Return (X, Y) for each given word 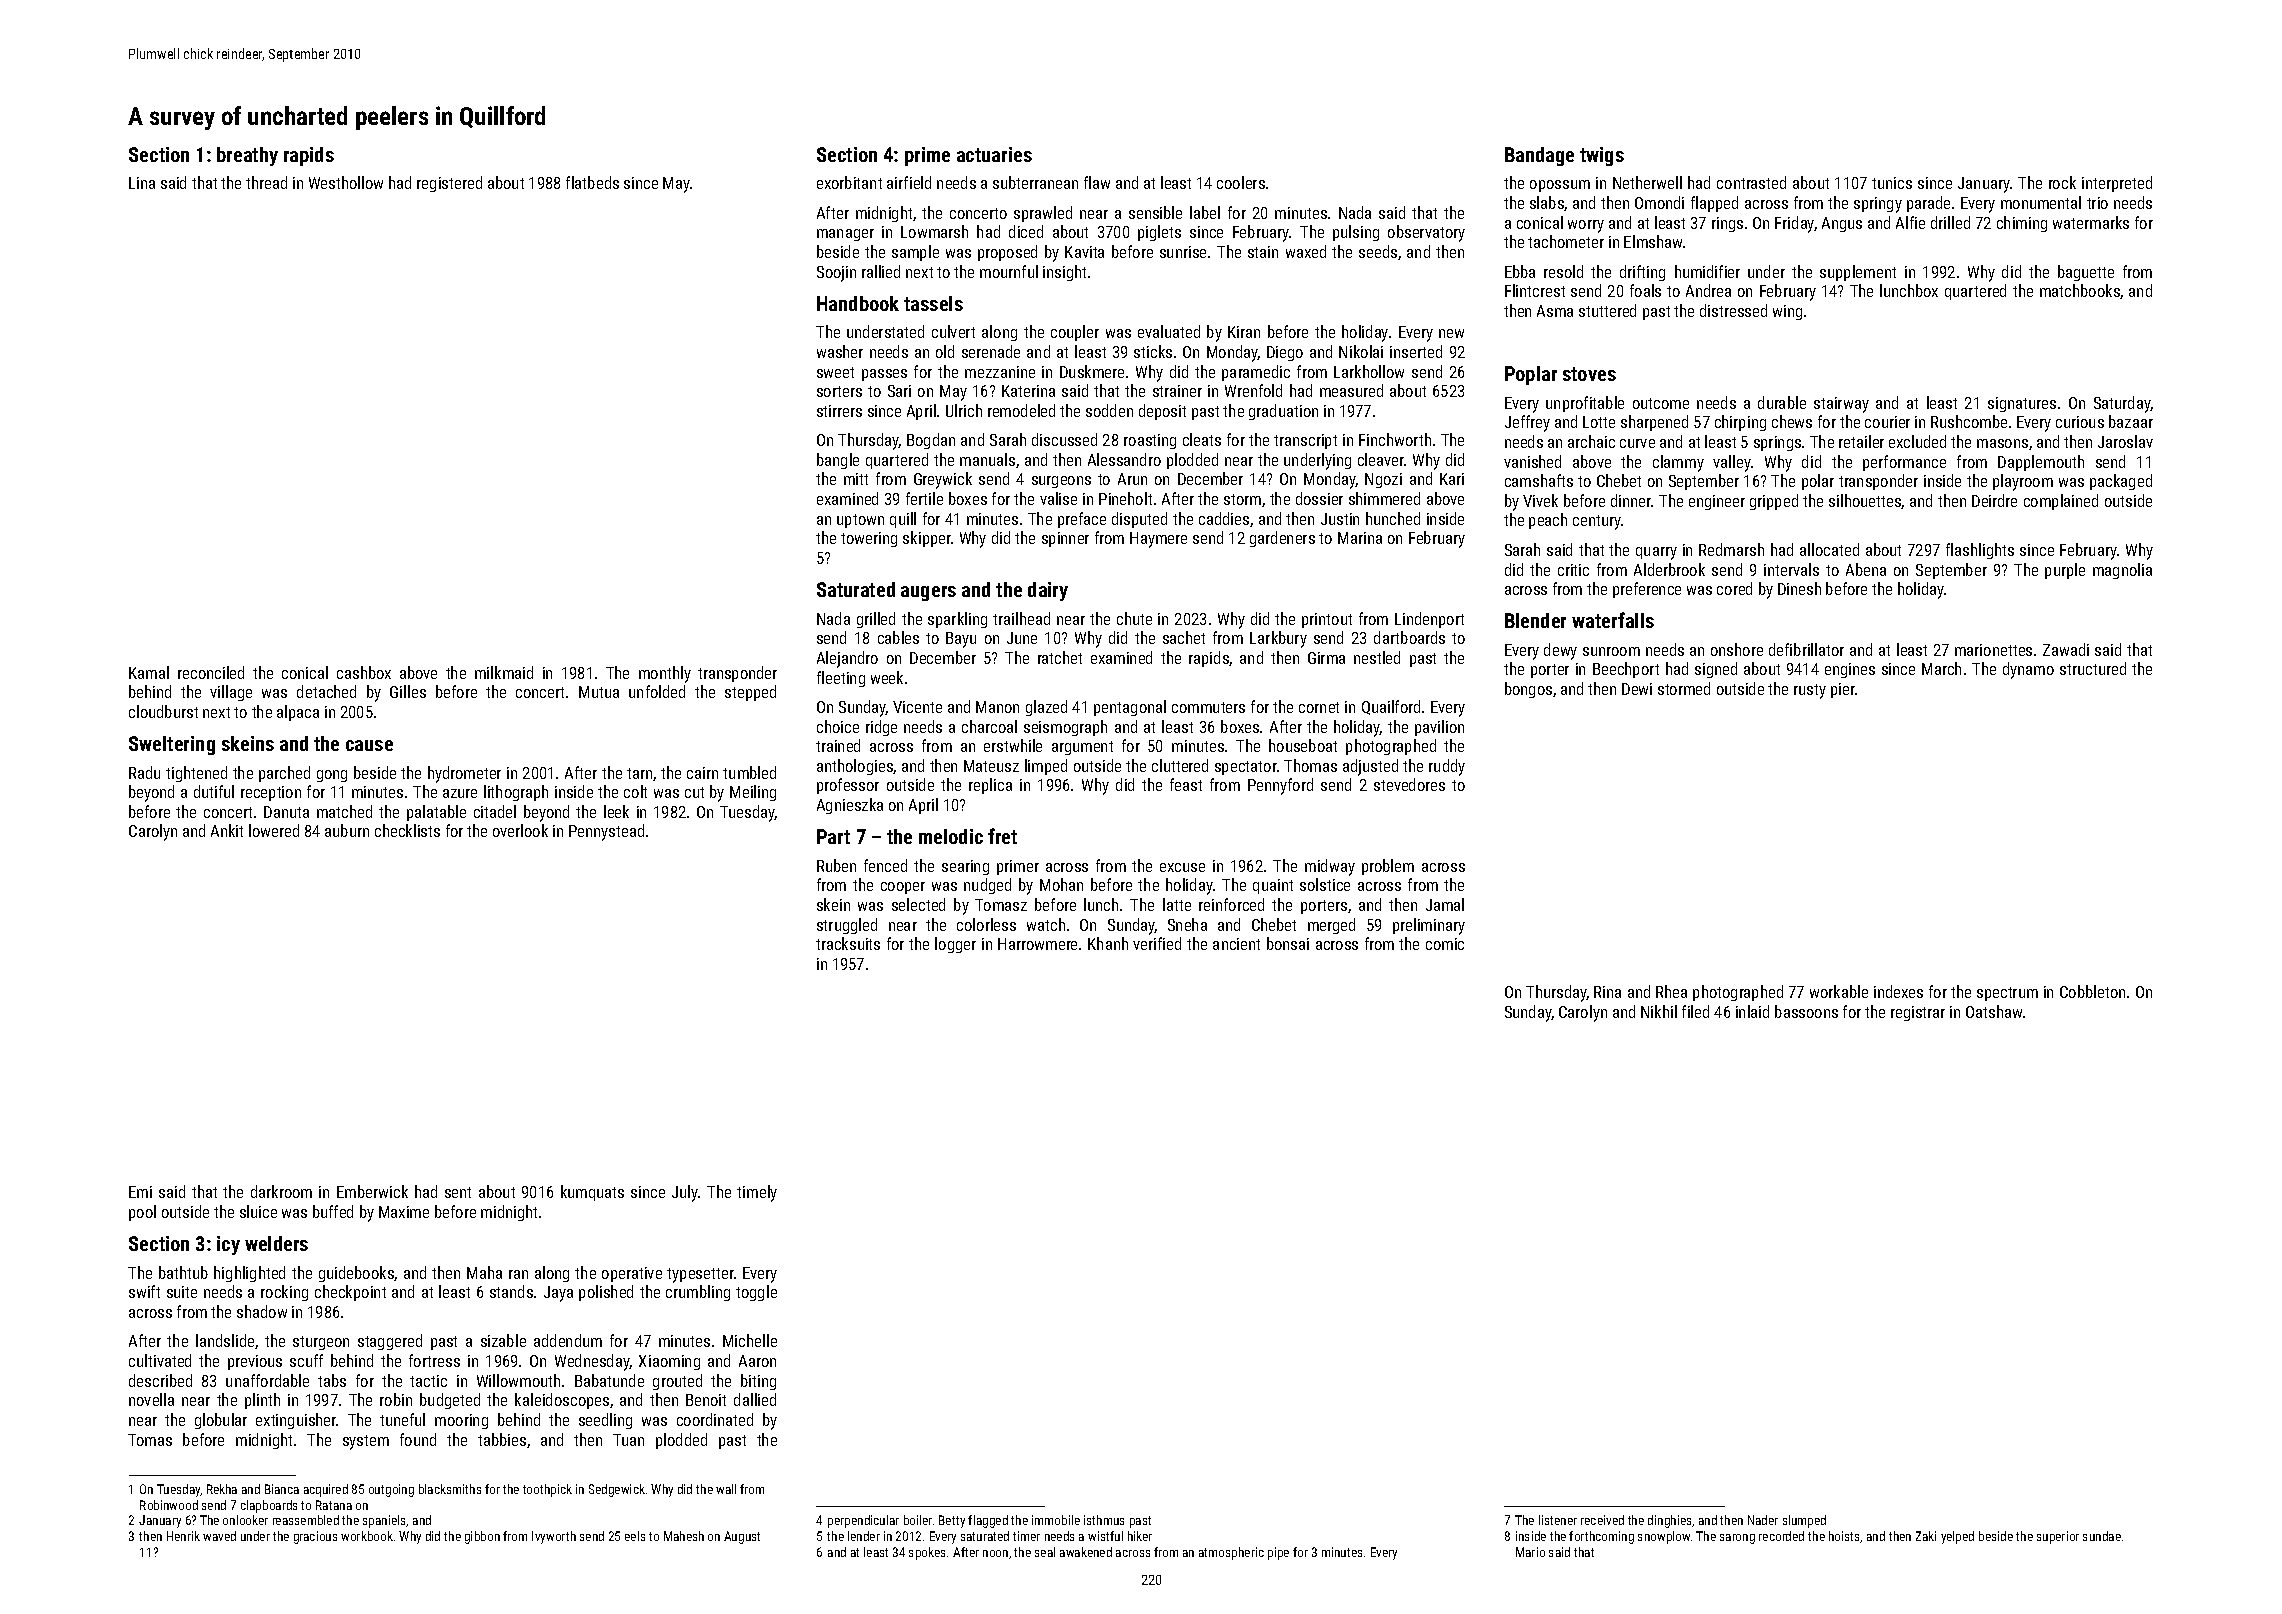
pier (1843, 690)
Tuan (628, 1440)
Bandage (1539, 156)
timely (757, 1193)
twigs (1602, 156)
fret (1002, 836)
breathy (247, 156)
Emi (140, 1192)
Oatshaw (1994, 1011)
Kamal (149, 672)
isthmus (1104, 1520)
